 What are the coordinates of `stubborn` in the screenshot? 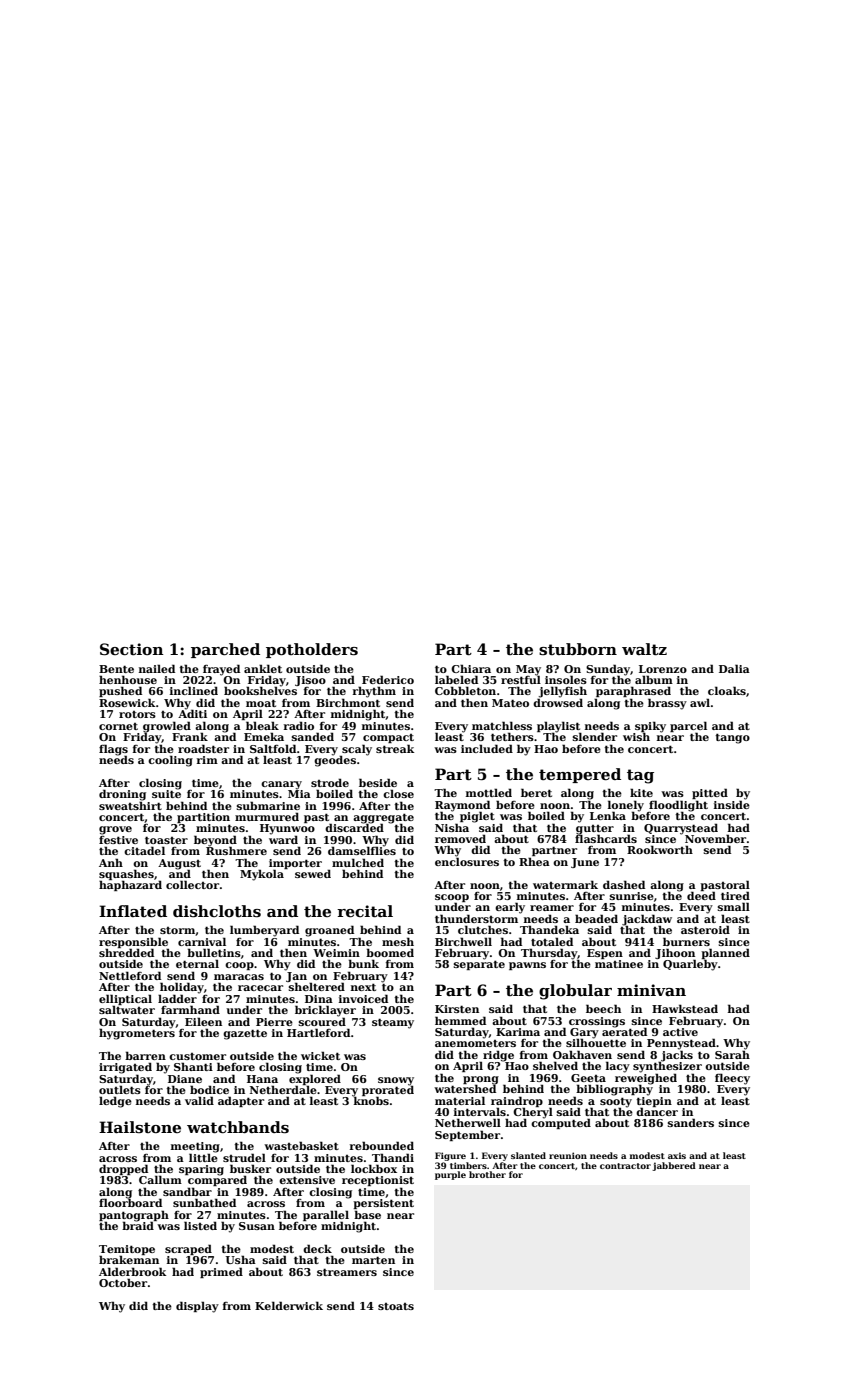 It's located at (578, 649).
